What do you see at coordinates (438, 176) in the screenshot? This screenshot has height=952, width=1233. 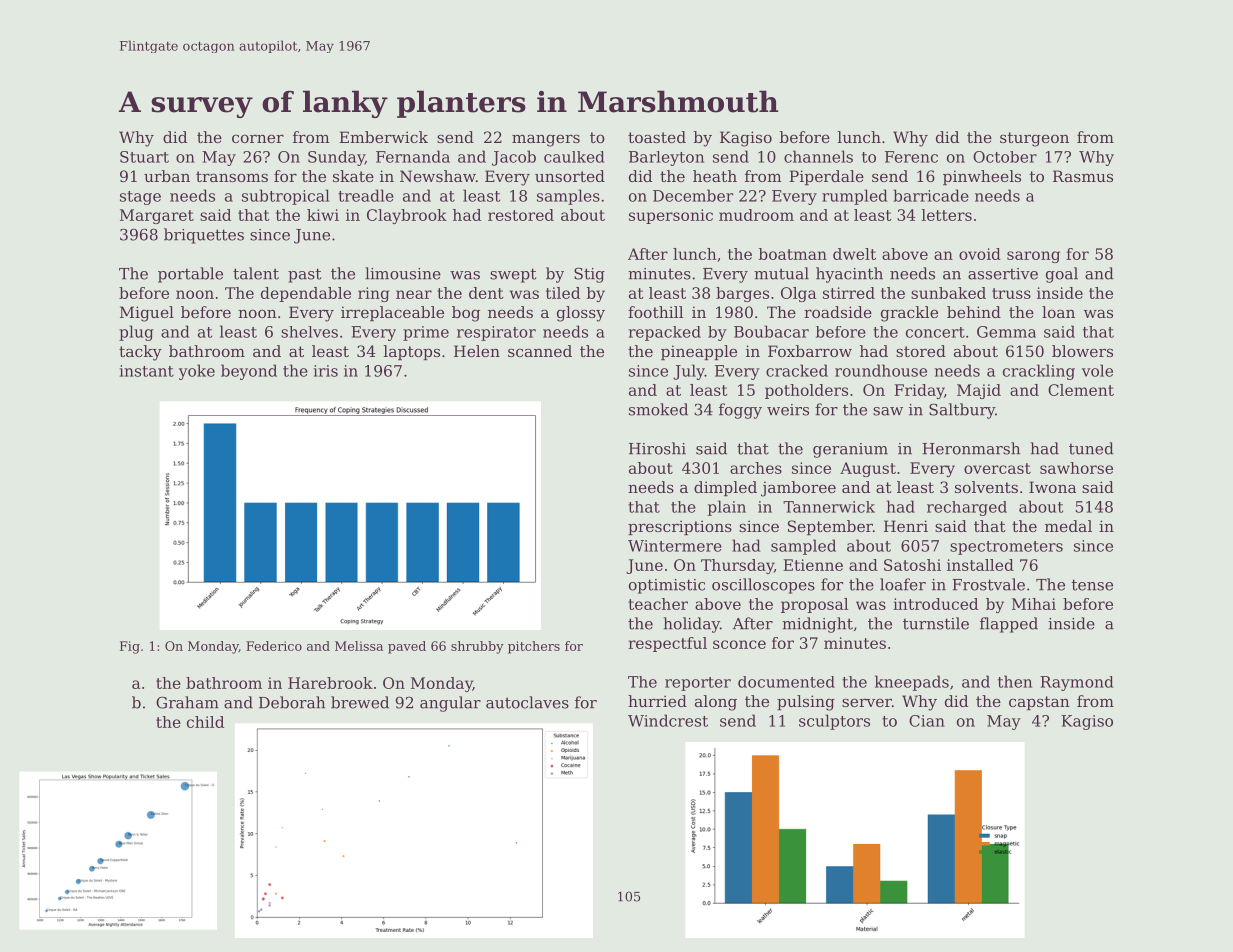 I see `Newshaw` at bounding box center [438, 176].
